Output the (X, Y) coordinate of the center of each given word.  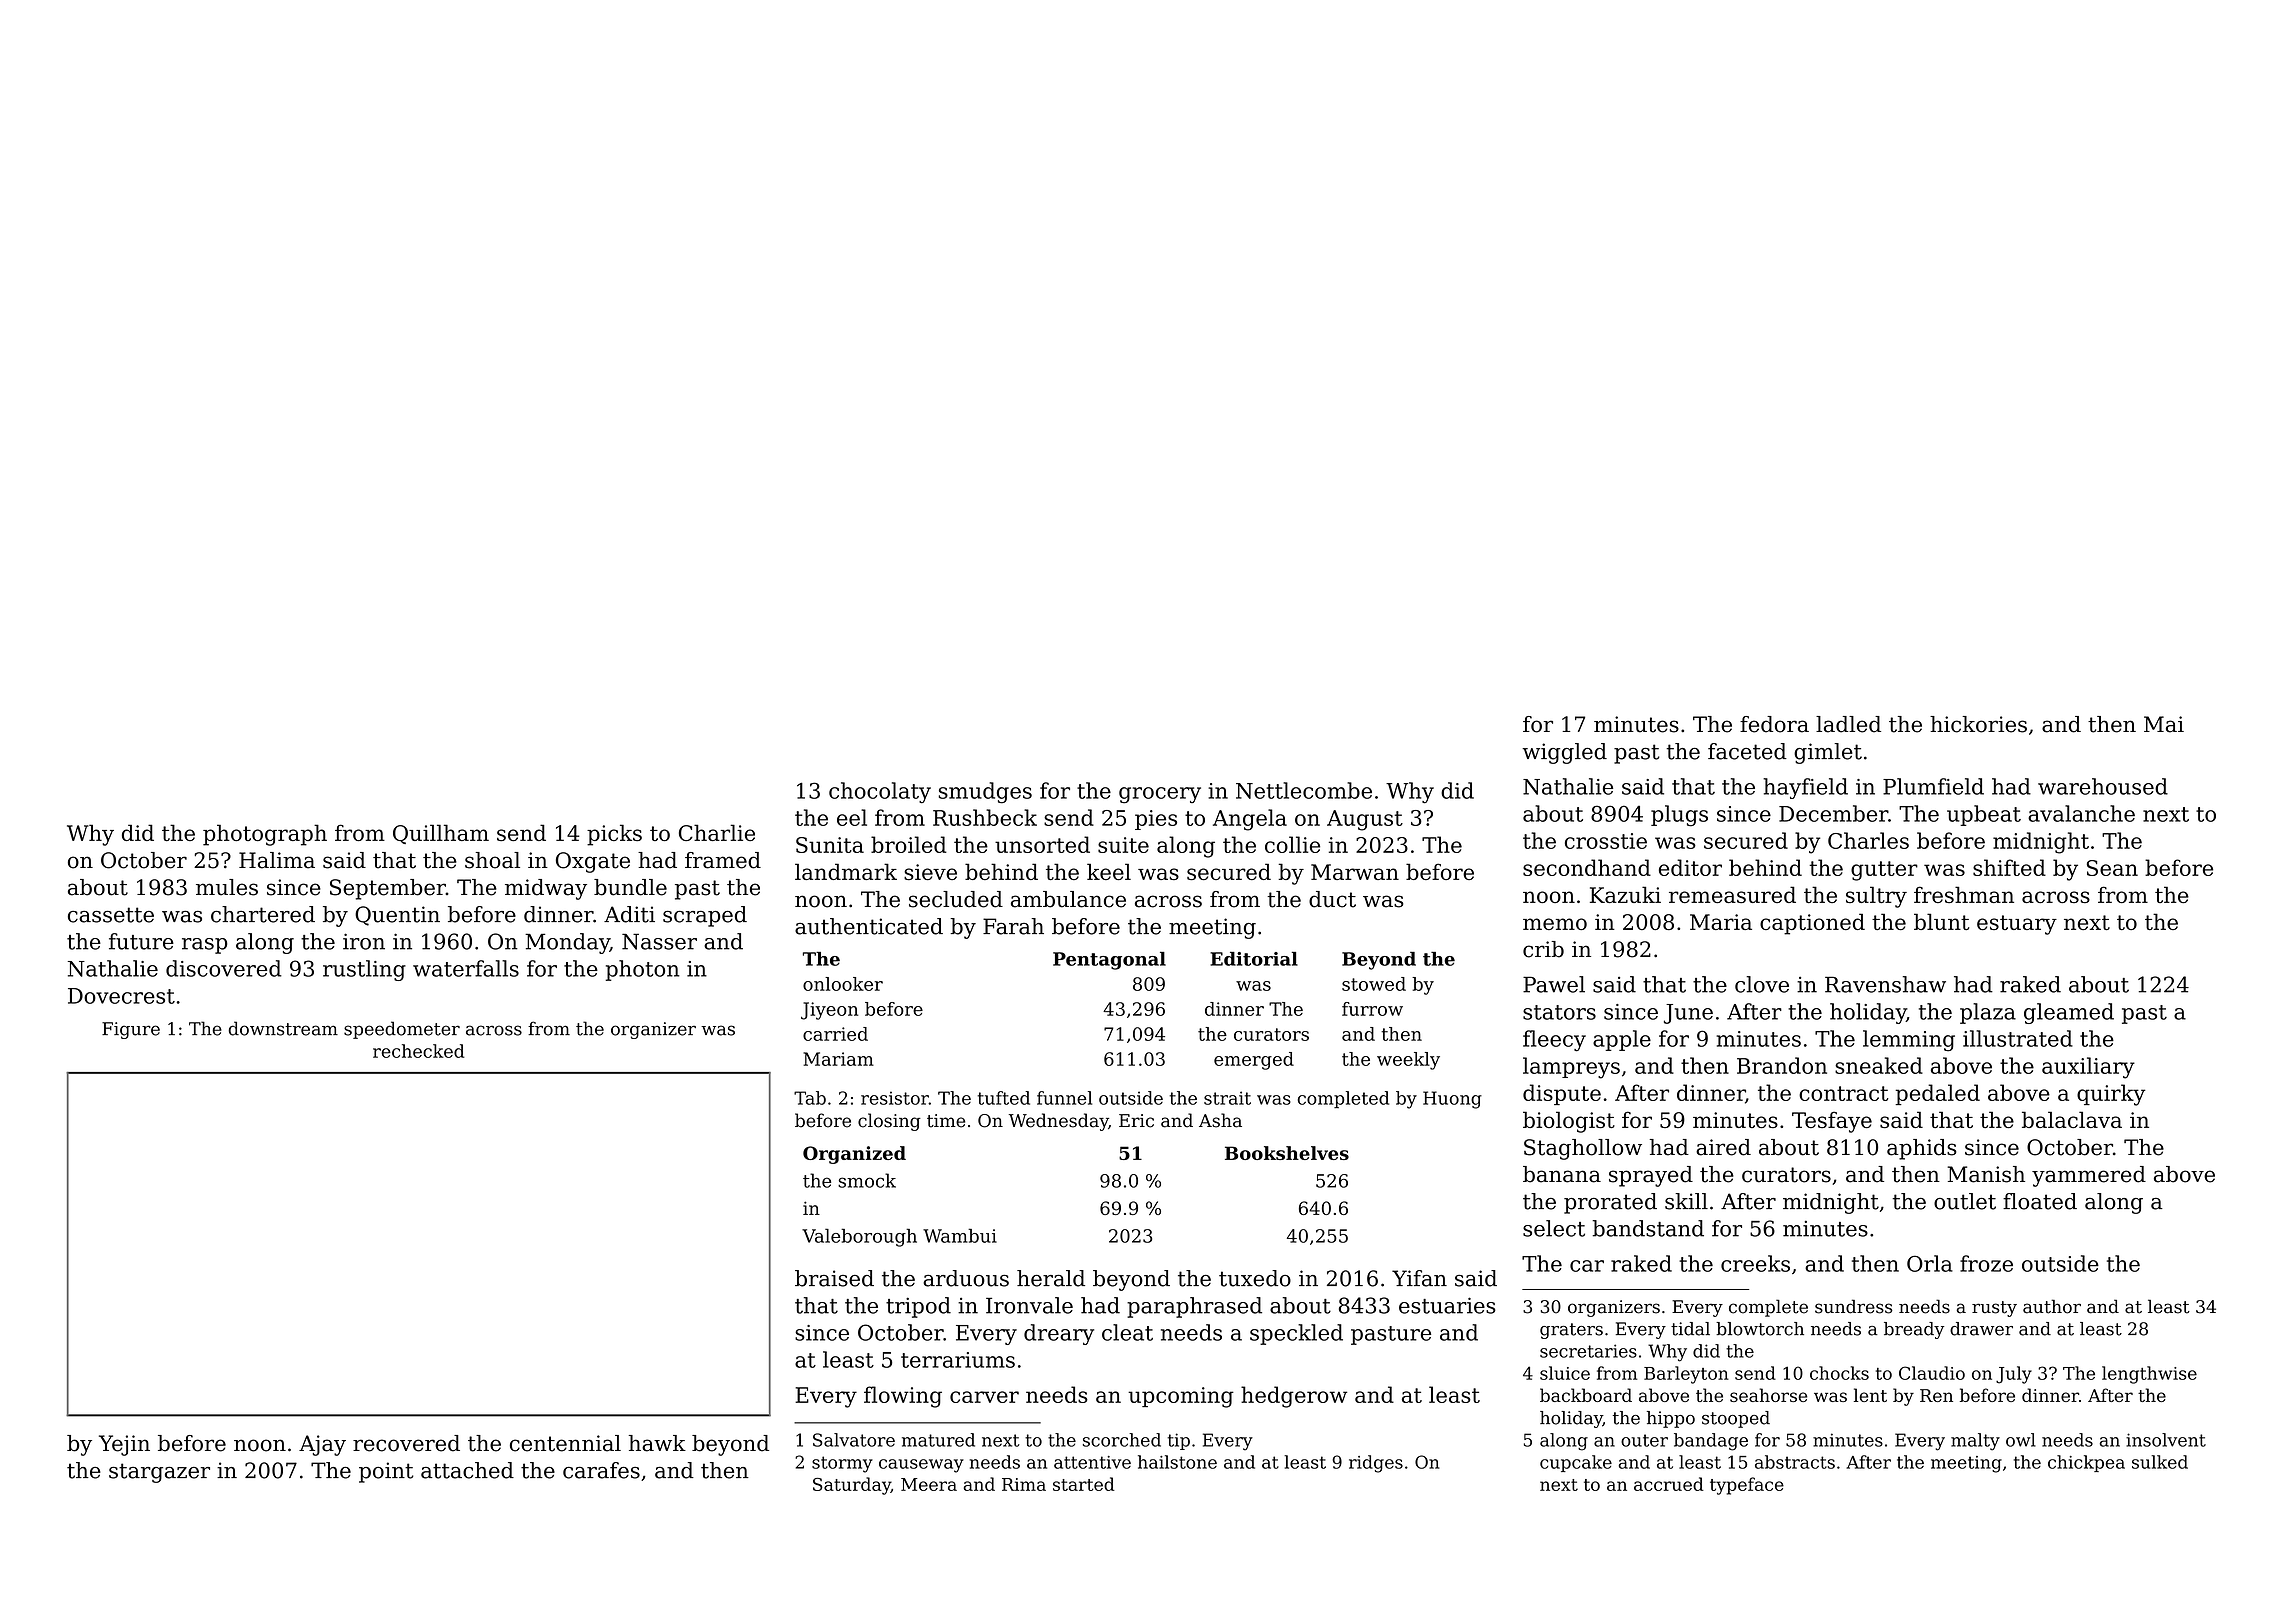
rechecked (418, 1051)
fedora (1774, 724)
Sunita (830, 845)
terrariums (958, 1360)
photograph (265, 835)
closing (889, 1122)
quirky (2111, 1095)
